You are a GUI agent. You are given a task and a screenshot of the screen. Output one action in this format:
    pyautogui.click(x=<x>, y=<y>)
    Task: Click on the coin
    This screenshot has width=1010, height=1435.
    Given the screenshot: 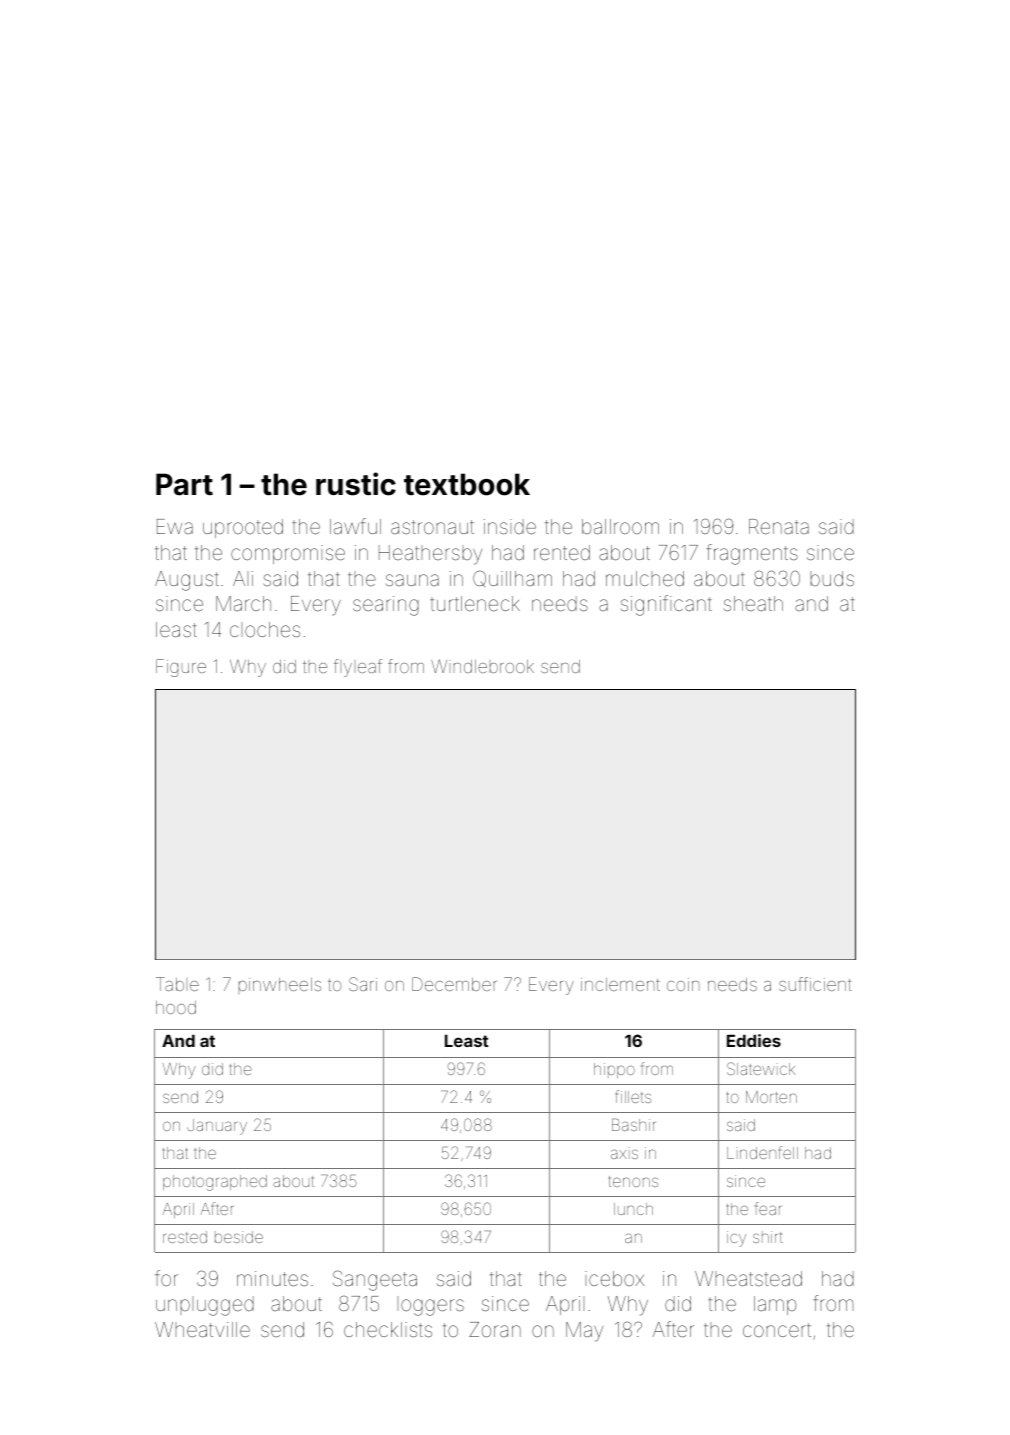 What is the action you would take?
    pyautogui.click(x=683, y=984)
